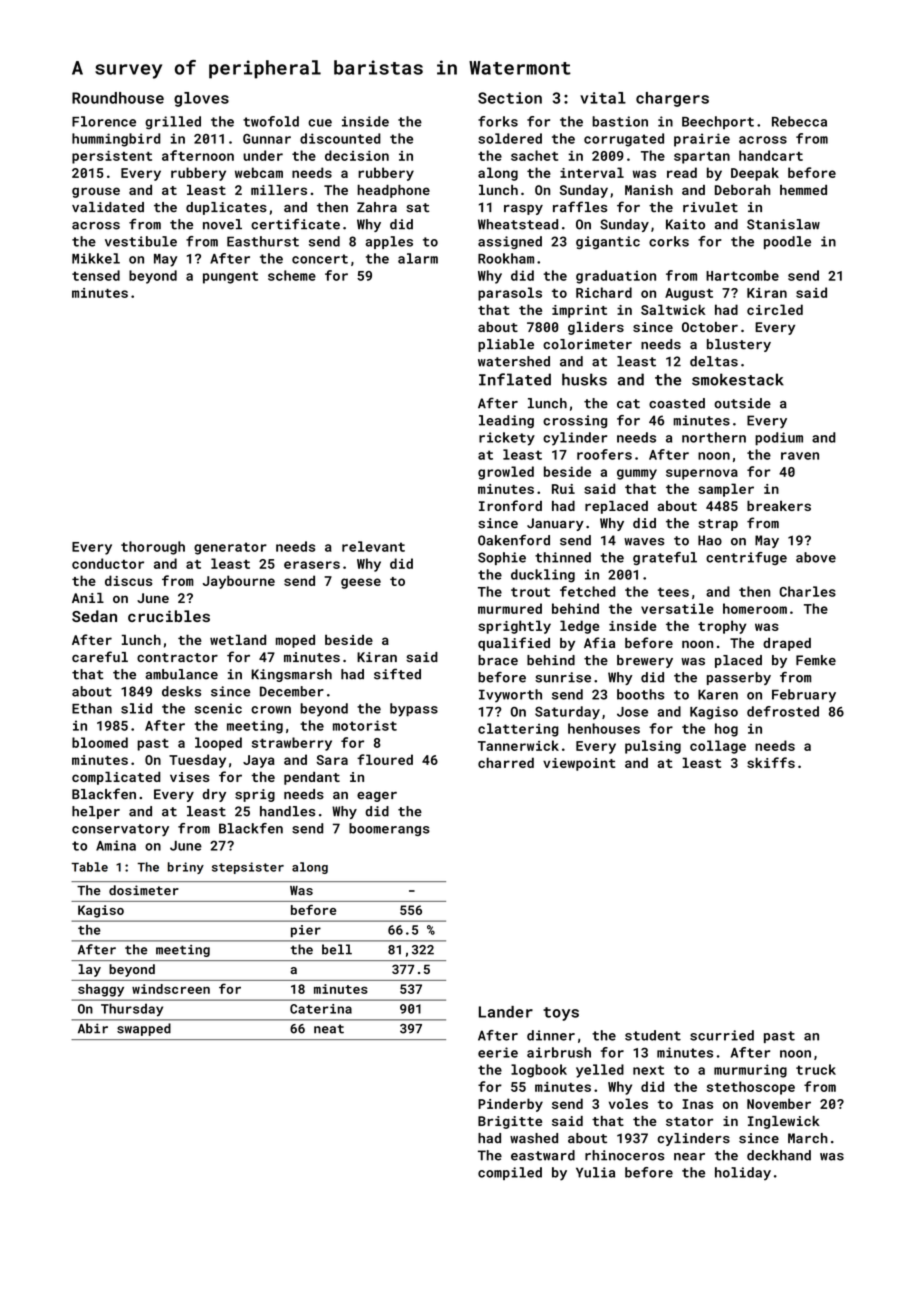 This screenshot has height=1308, width=924. I want to click on eerie, so click(498, 1052).
